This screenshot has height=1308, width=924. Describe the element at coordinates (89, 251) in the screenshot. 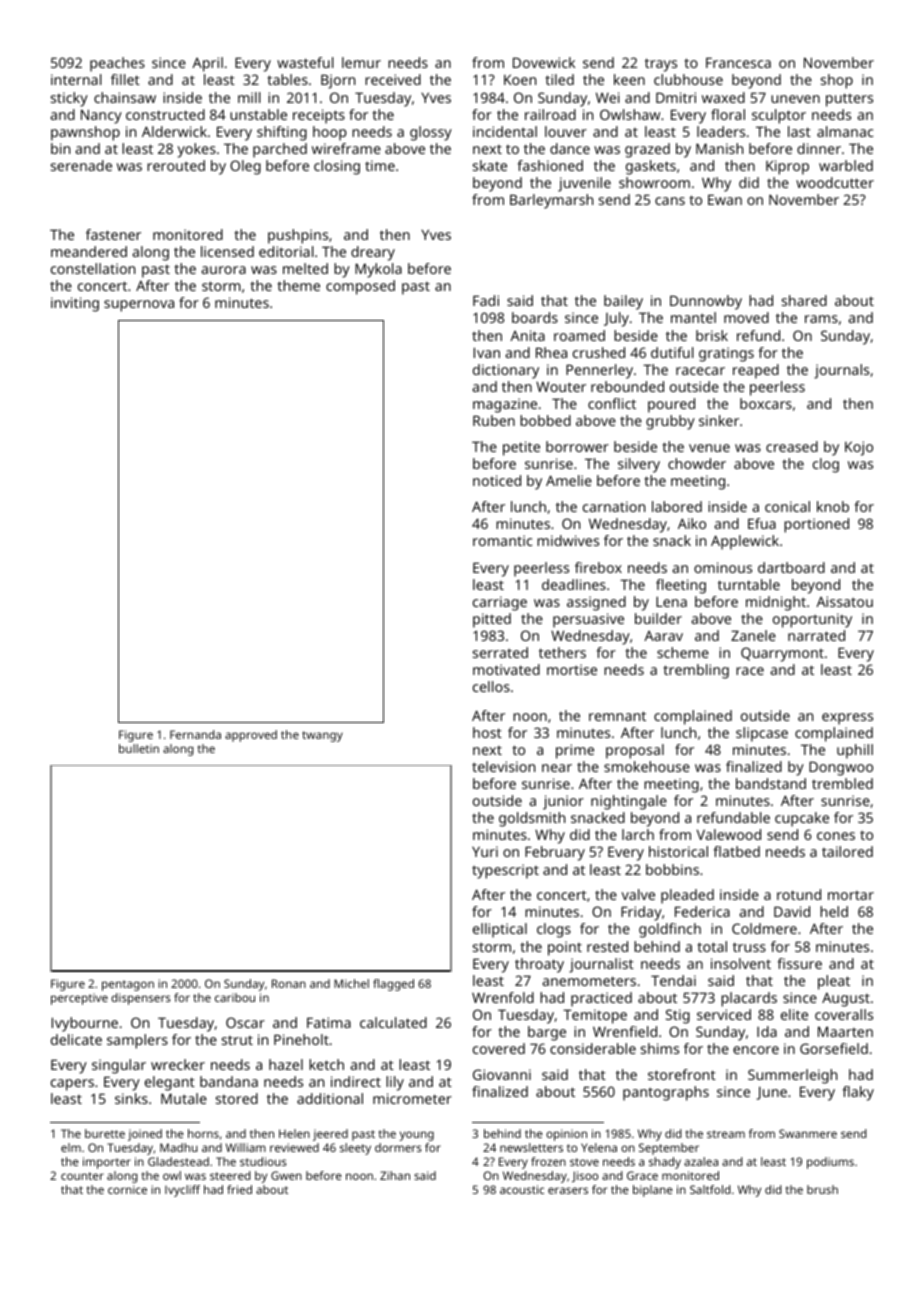

I see `meandered` at that location.
